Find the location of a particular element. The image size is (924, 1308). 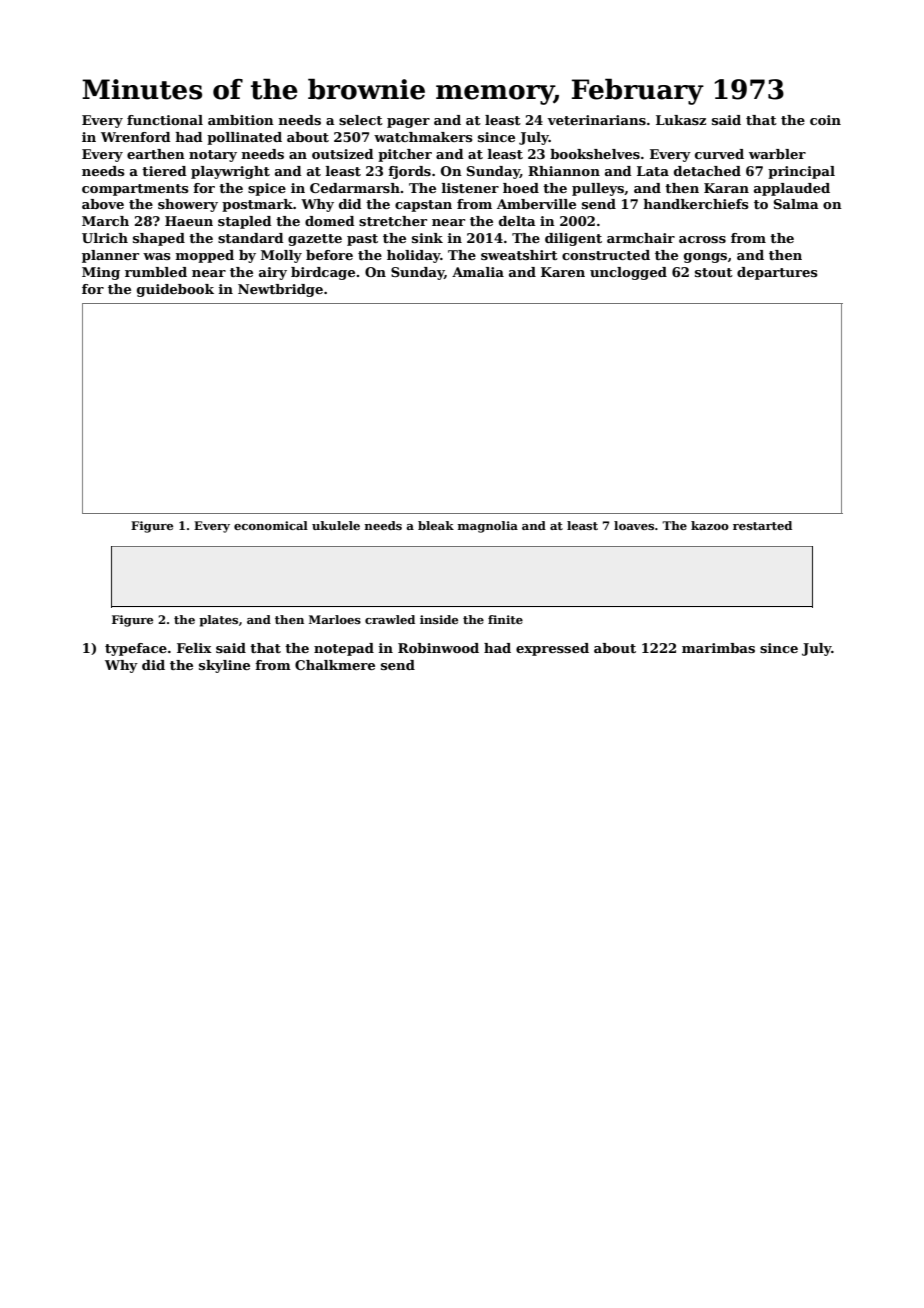

ukulele is located at coordinates (336, 525).
